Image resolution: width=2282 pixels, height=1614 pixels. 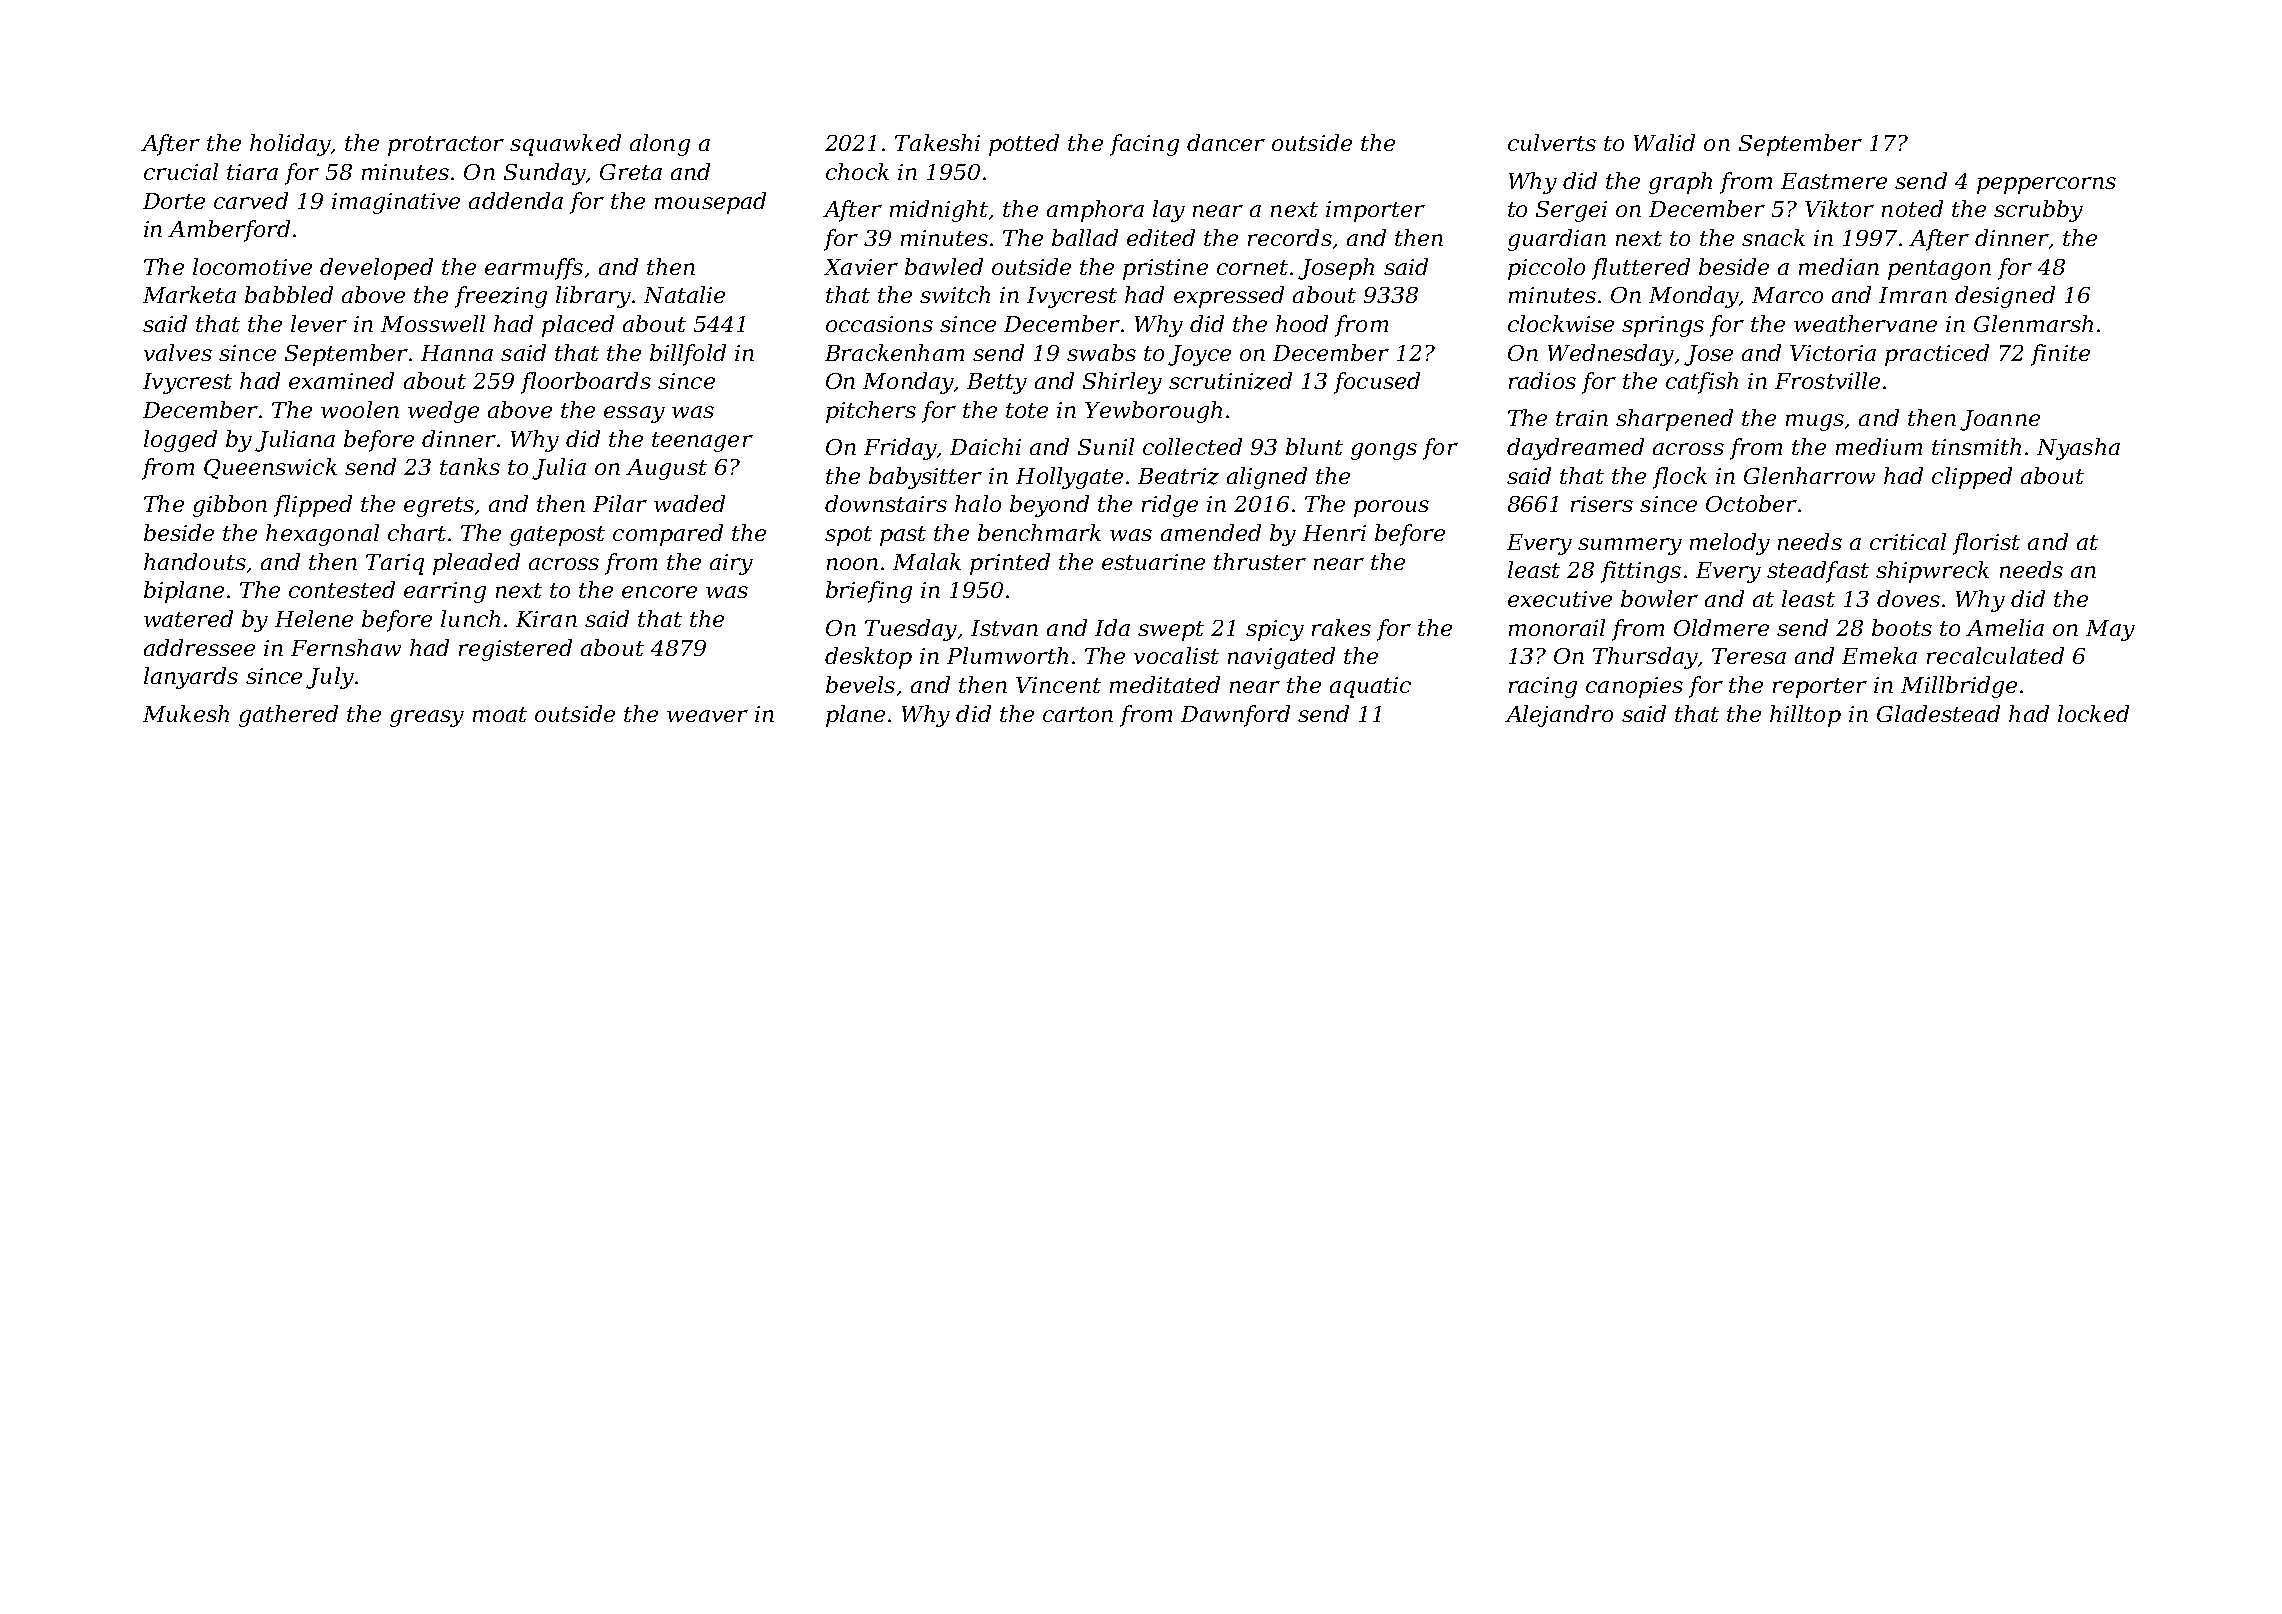 What do you see at coordinates (707, 716) in the screenshot?
I see `weaver` at bounding box center [707, 716].
